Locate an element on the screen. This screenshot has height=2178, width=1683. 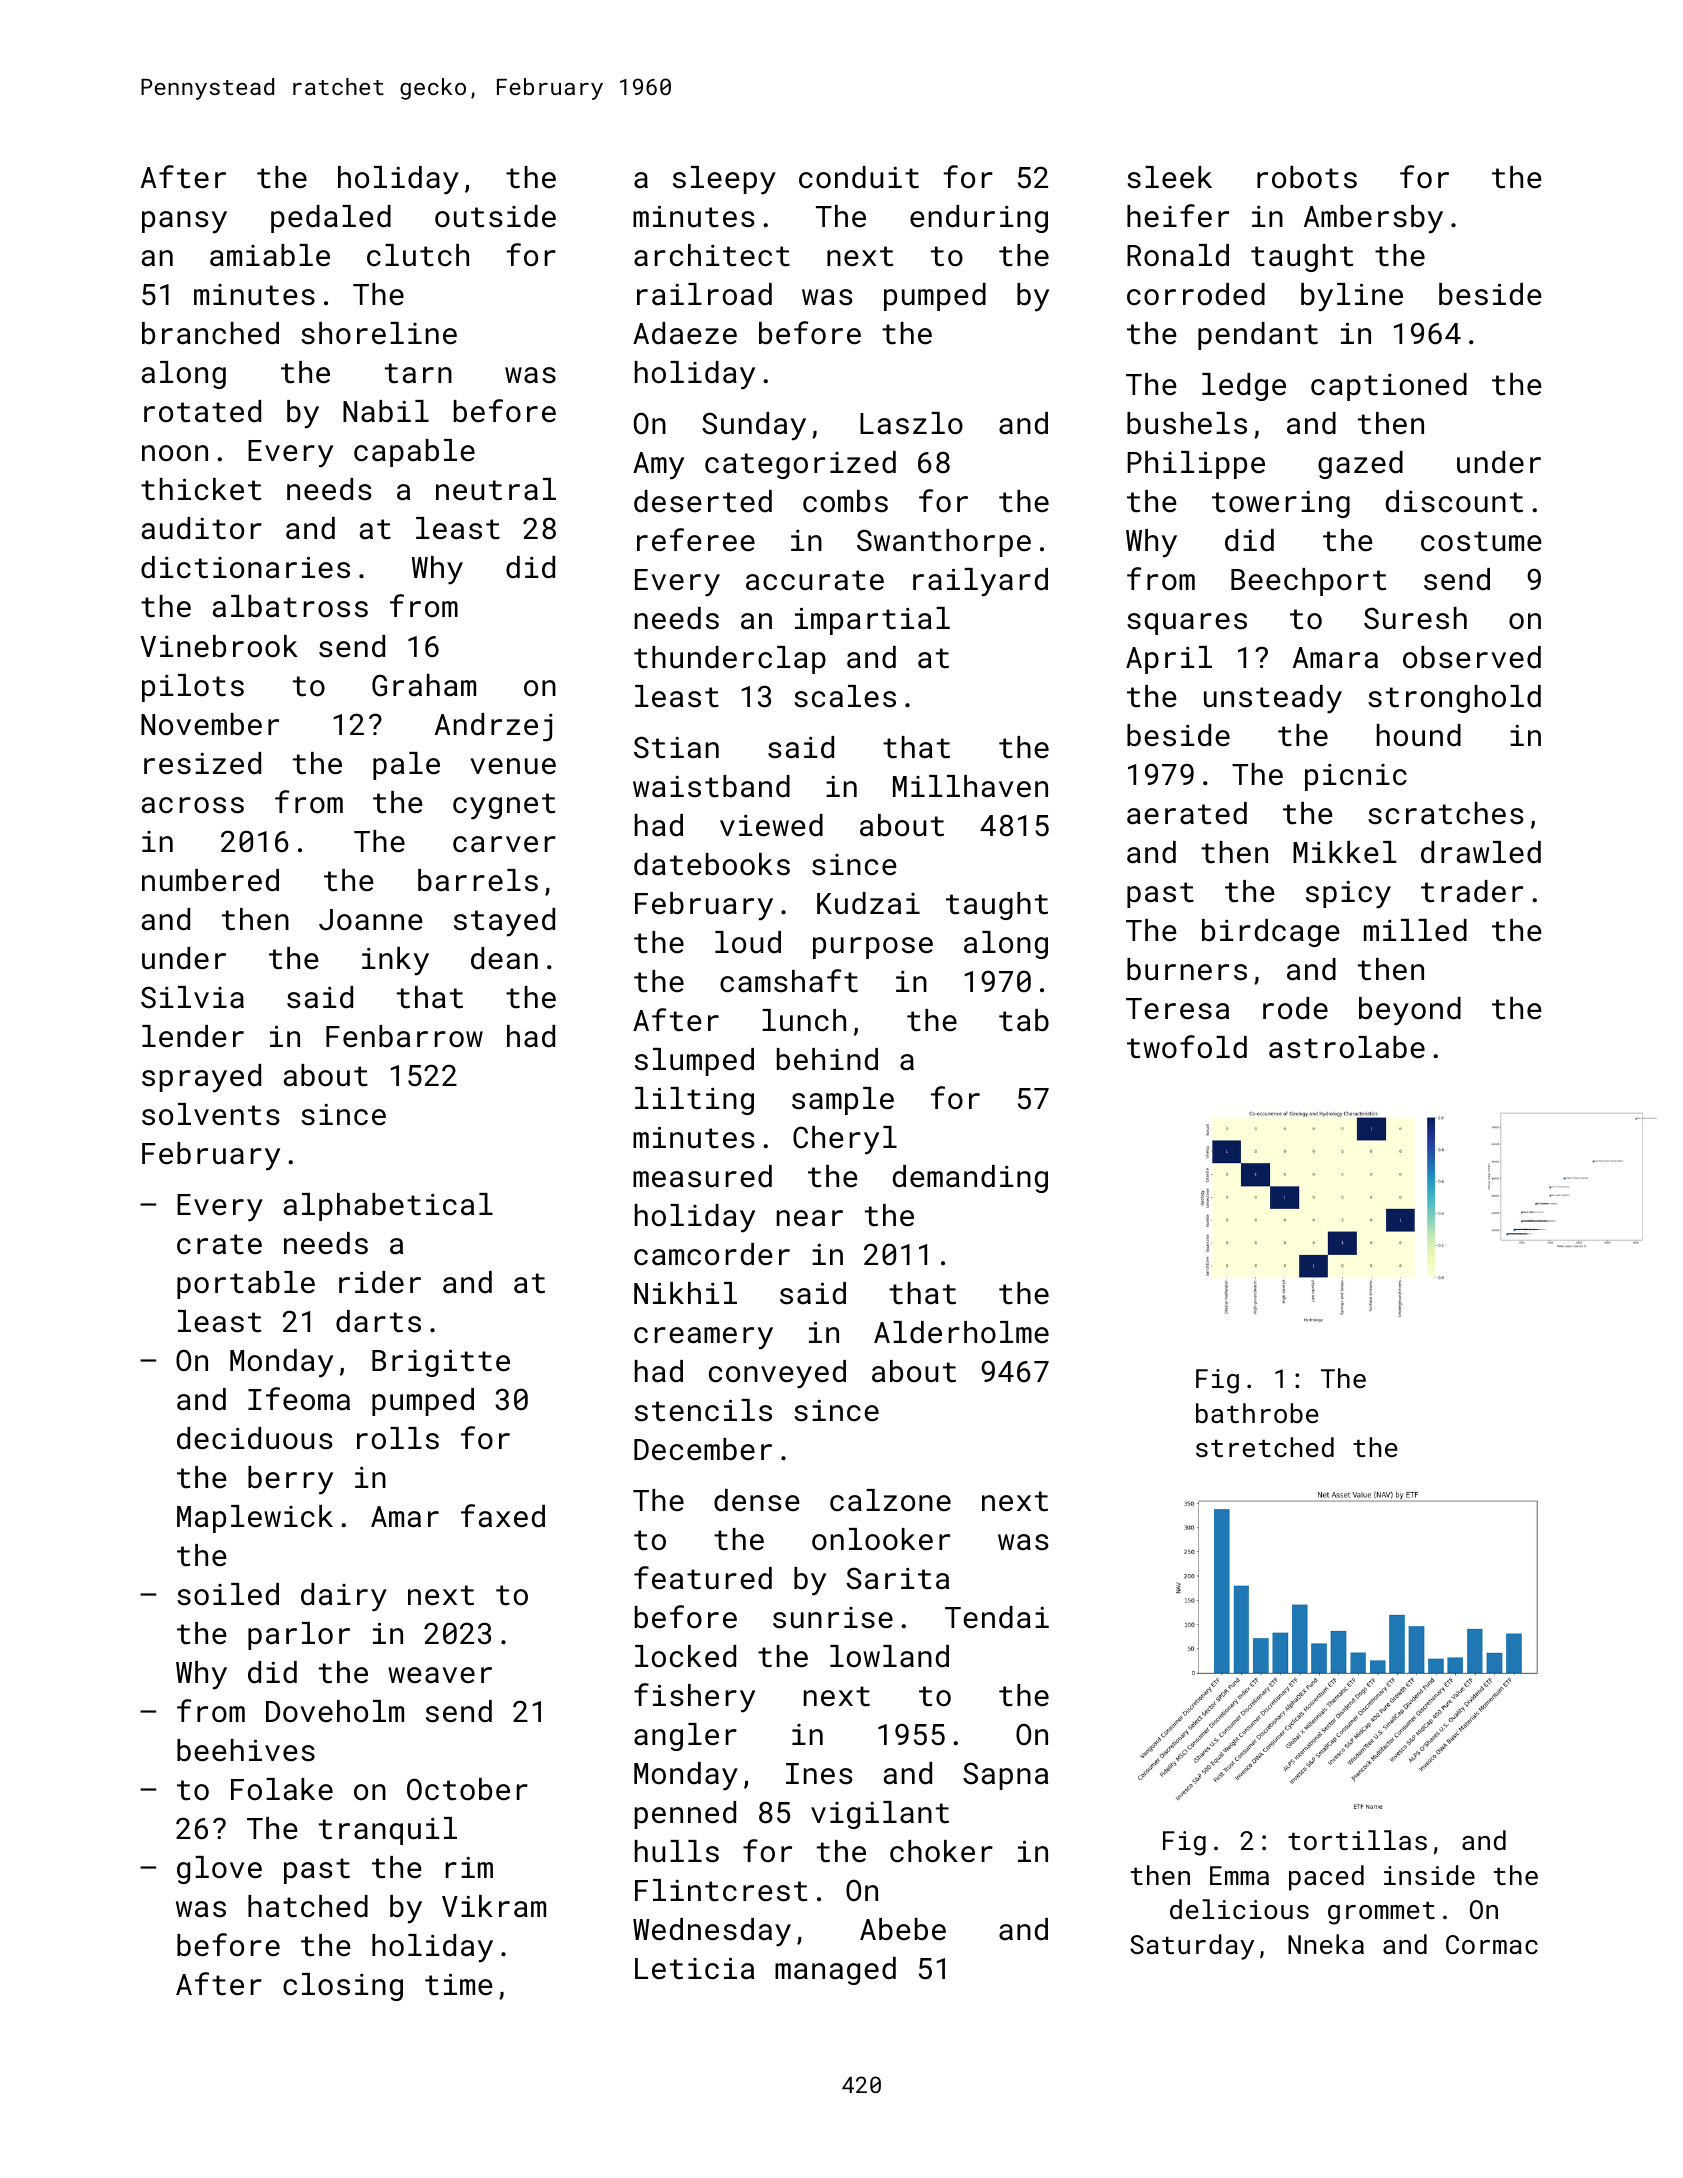
tarn is located at coordinates (418, 373).
